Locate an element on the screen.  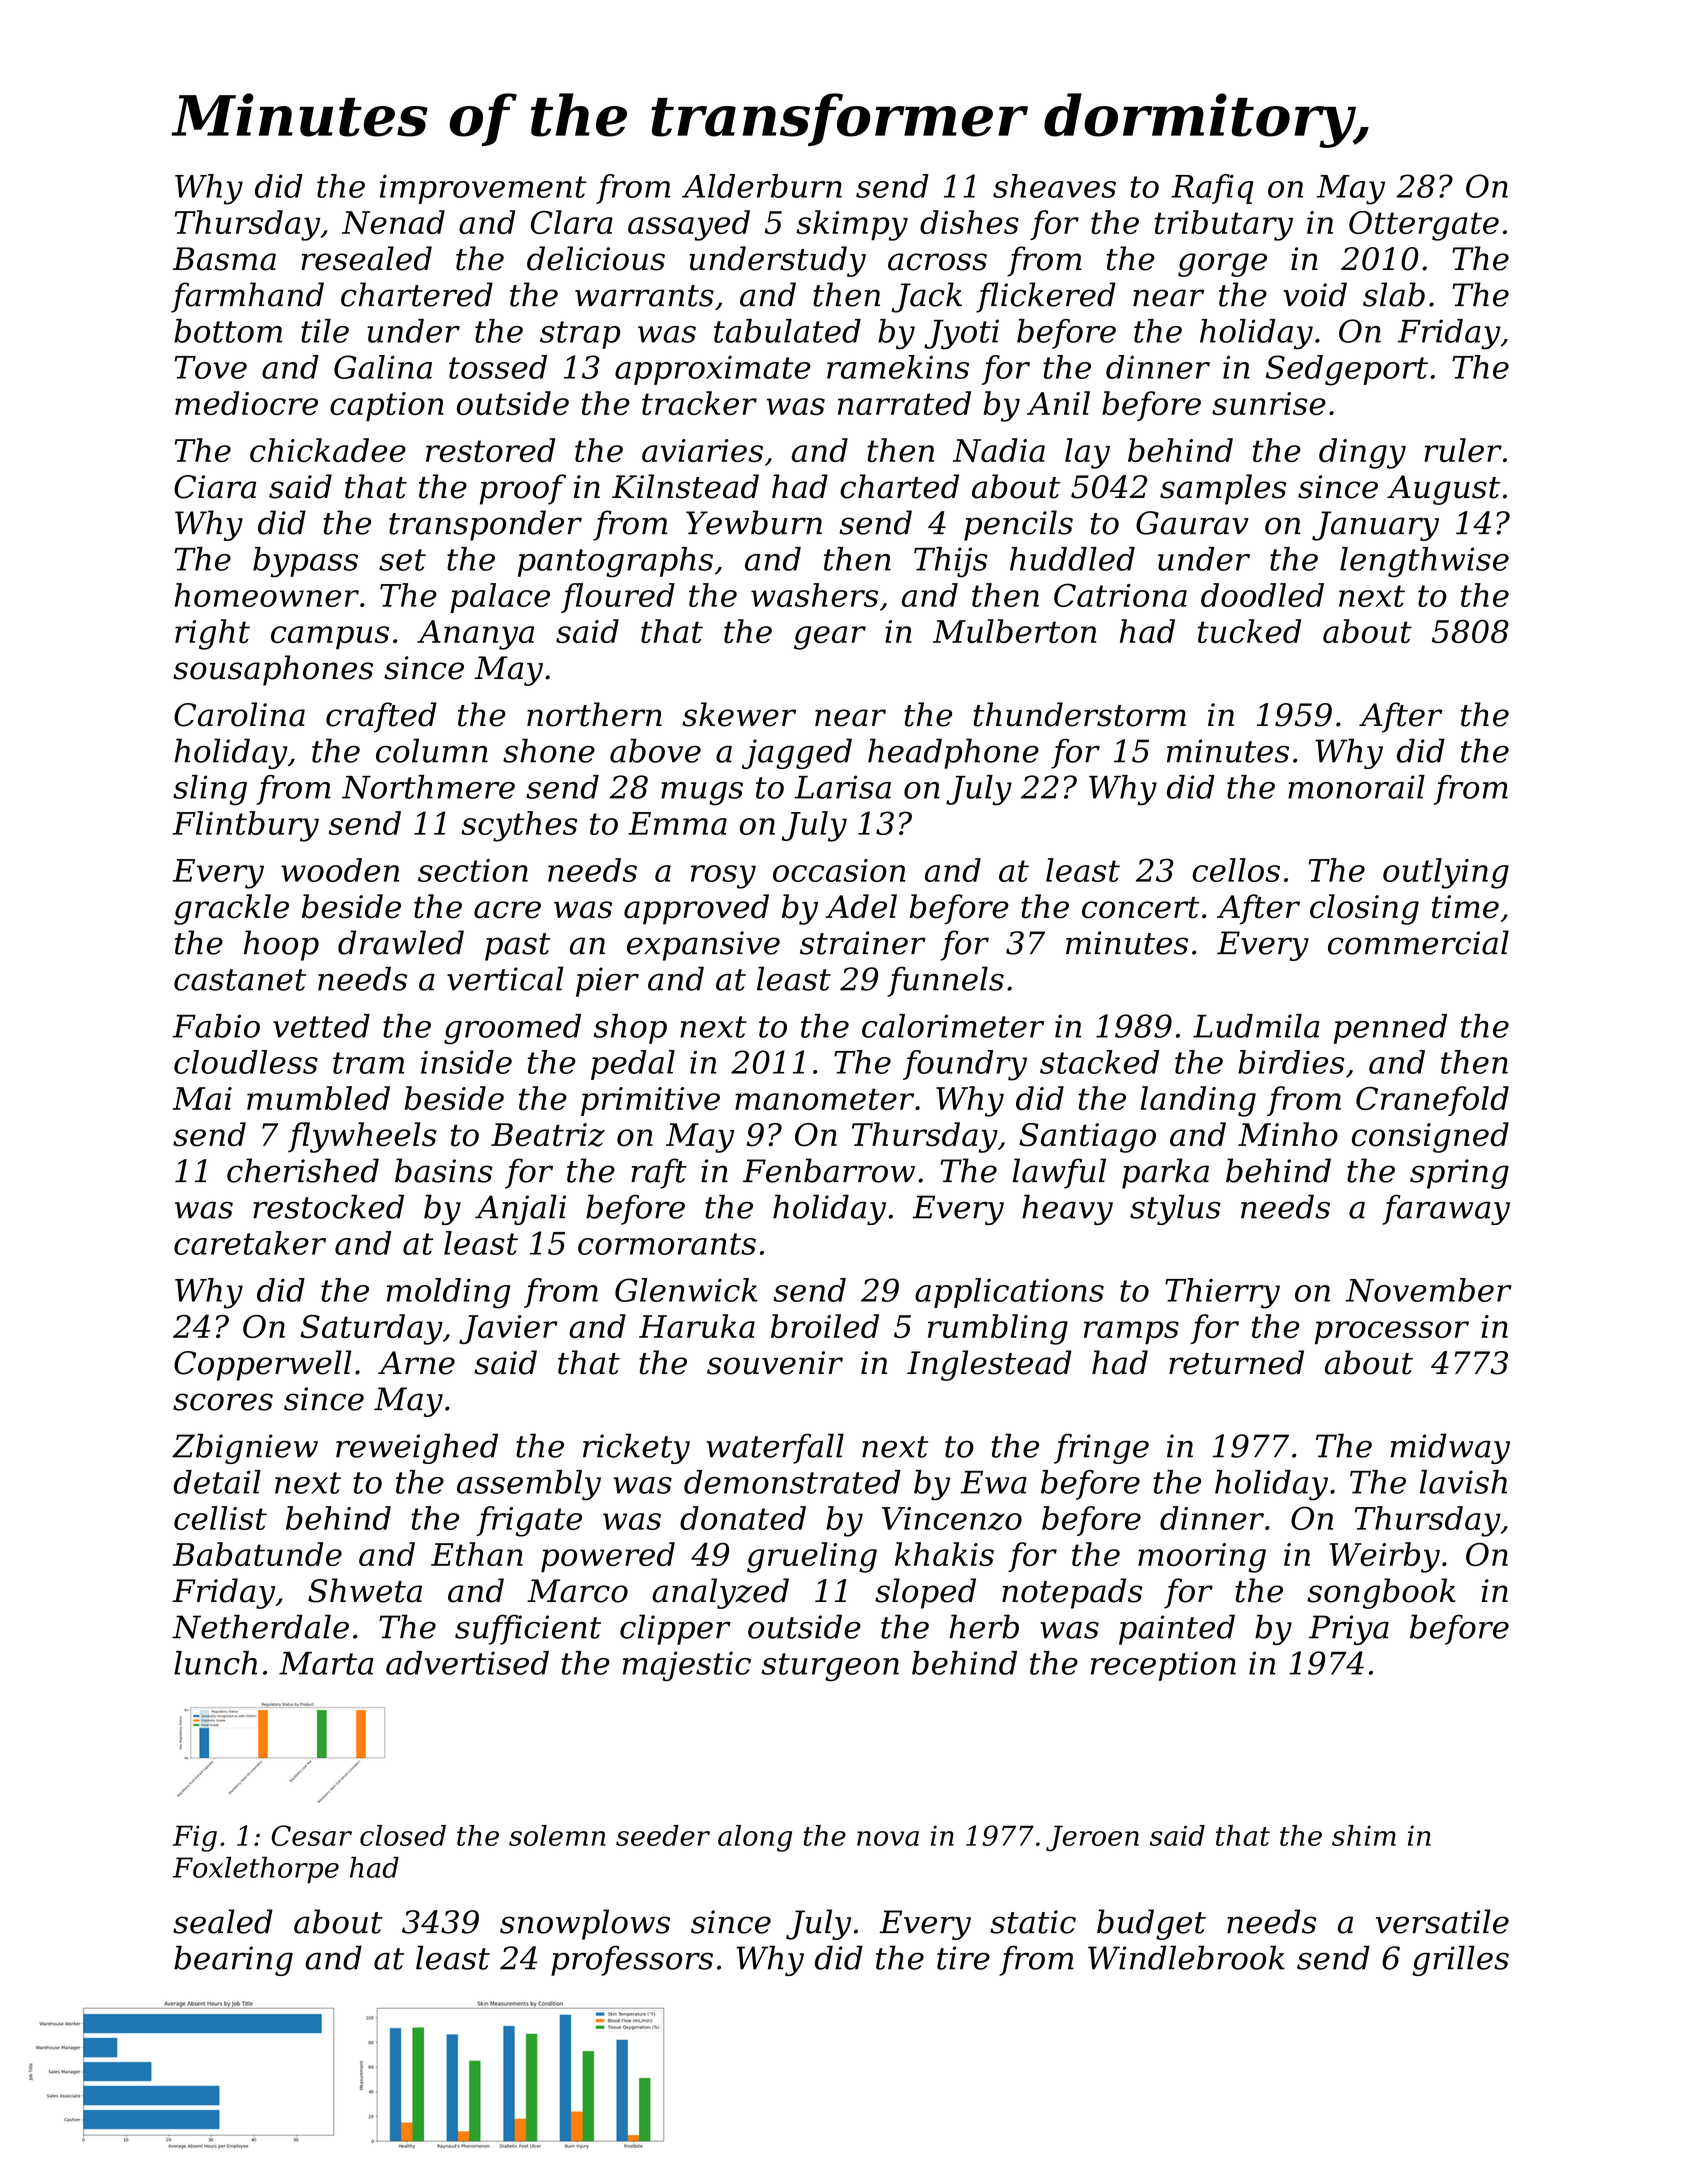
tire is located at coordinates (963, 1958).
